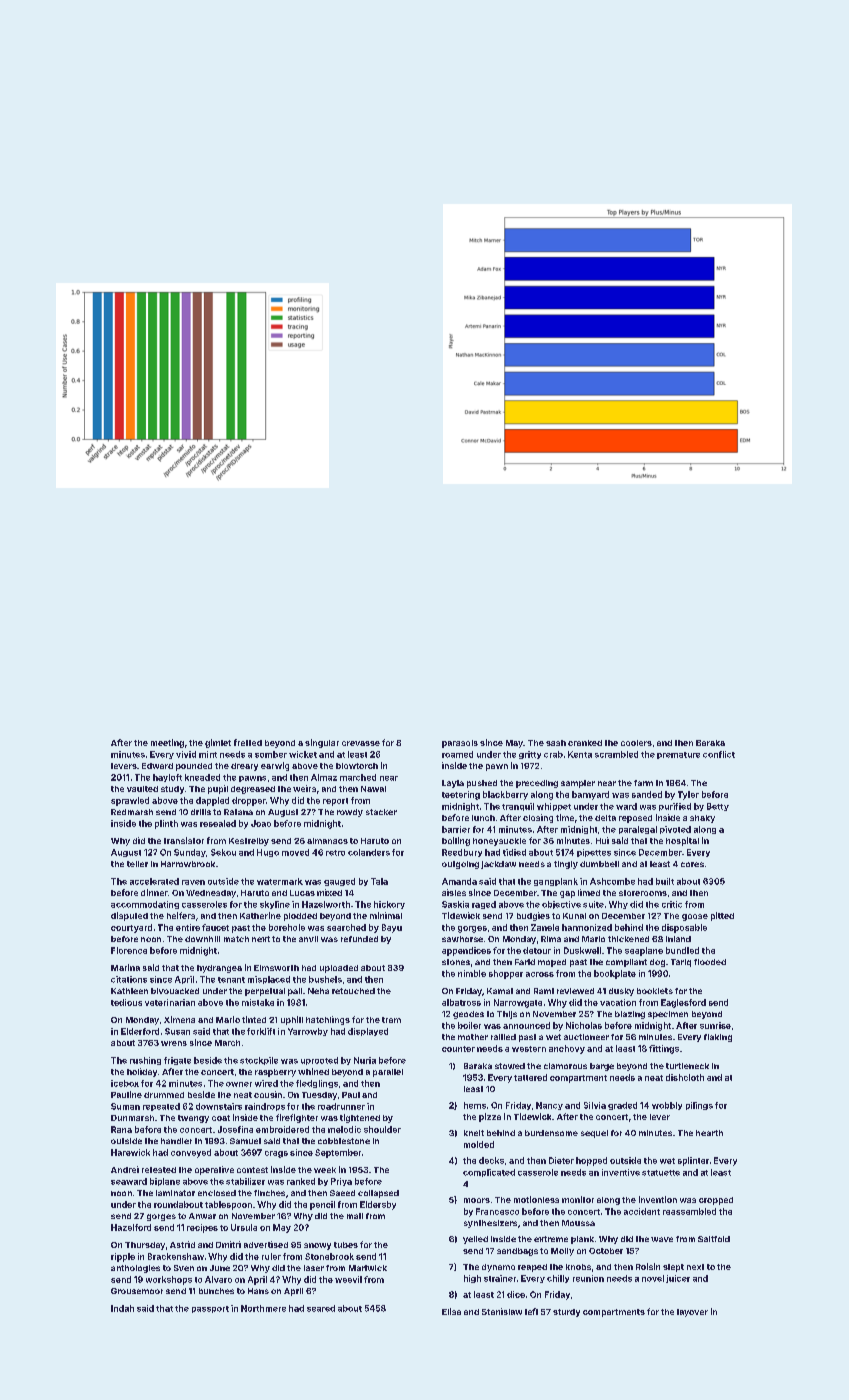 The height and width of the screenshot is (1400, 849). I want to click on parasols, so click(460, 744).
